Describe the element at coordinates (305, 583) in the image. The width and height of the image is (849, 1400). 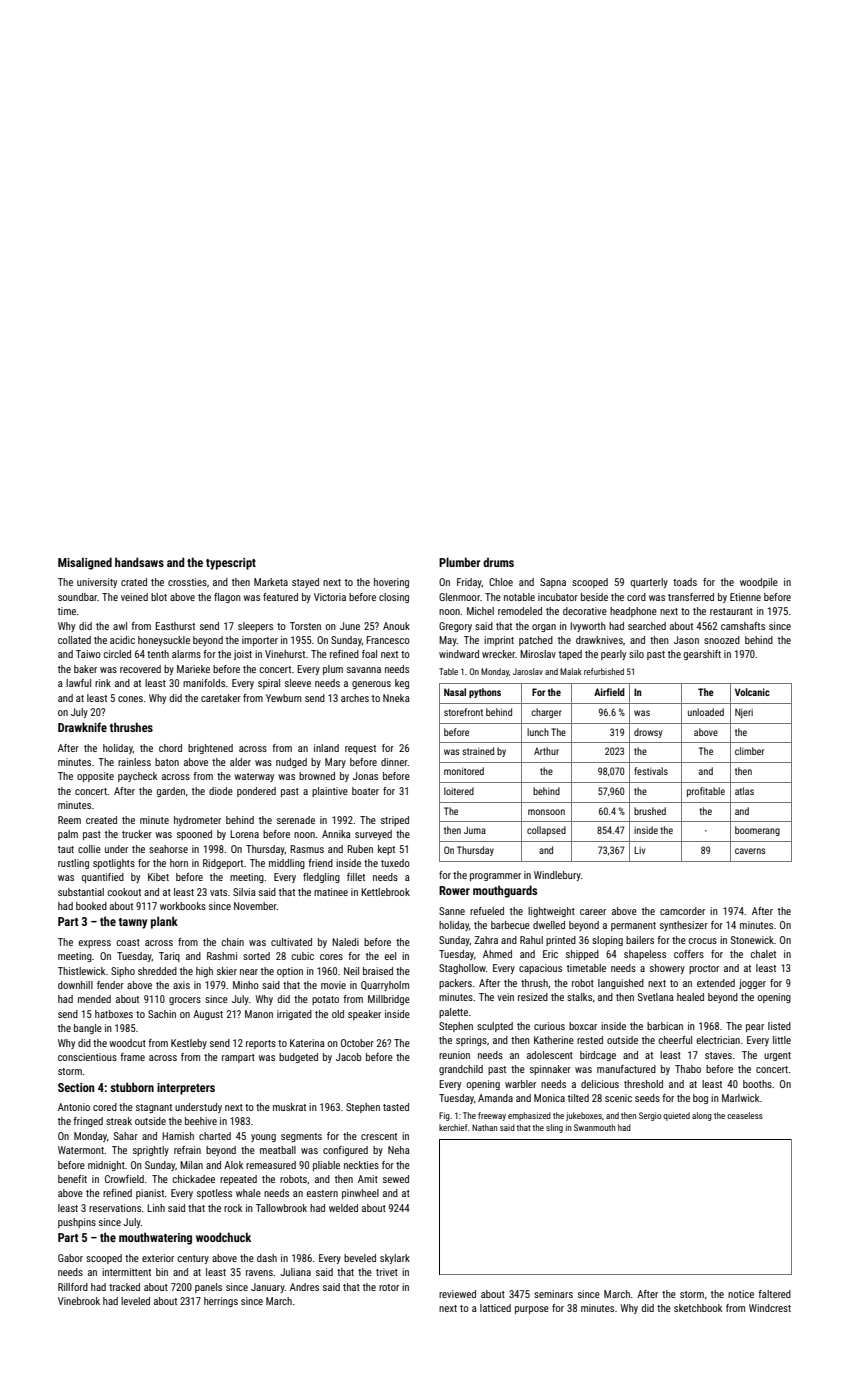
I see `stayed` at that location.
